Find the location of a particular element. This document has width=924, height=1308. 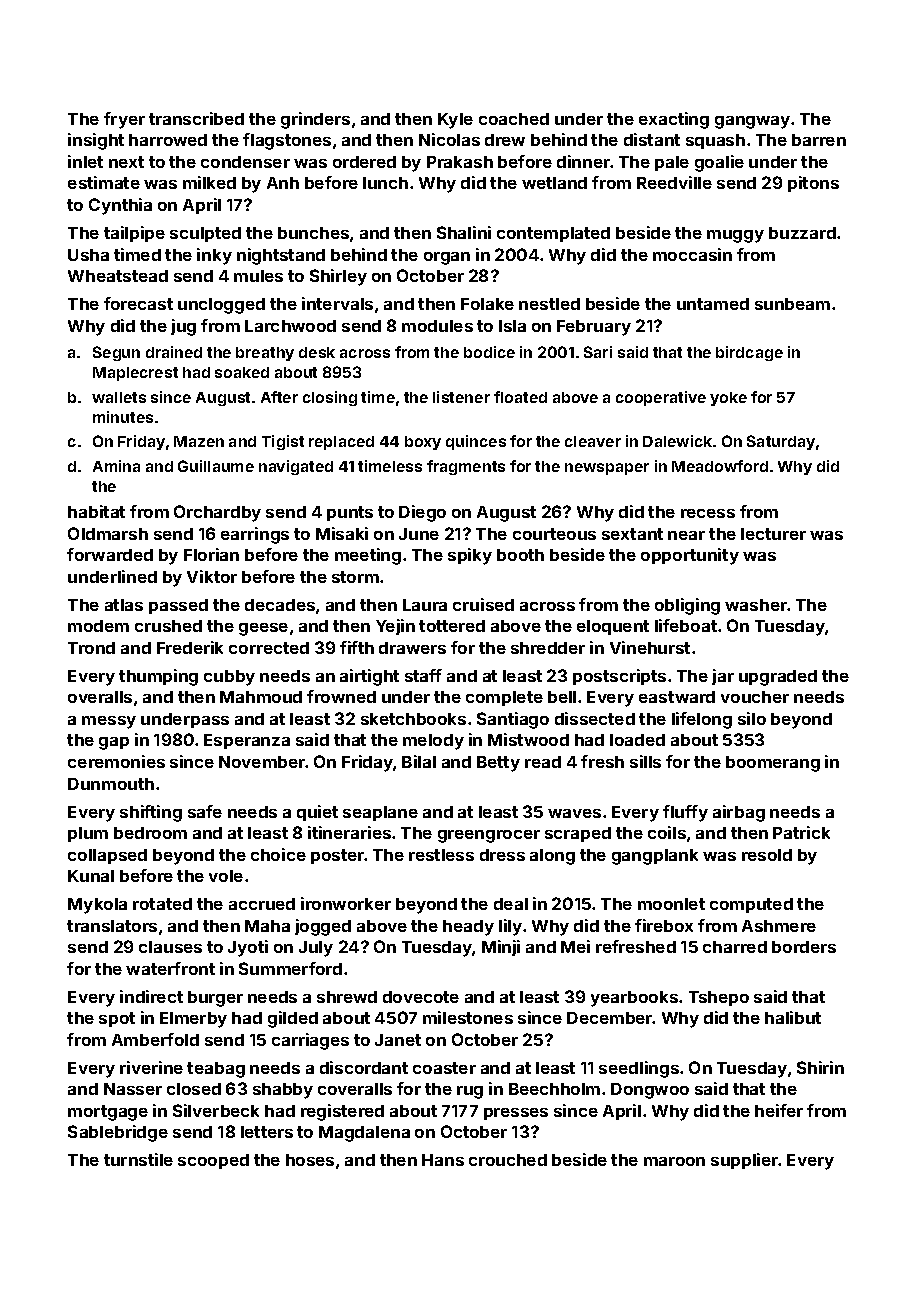

tailpipe is located at coordinates (134, 234).
